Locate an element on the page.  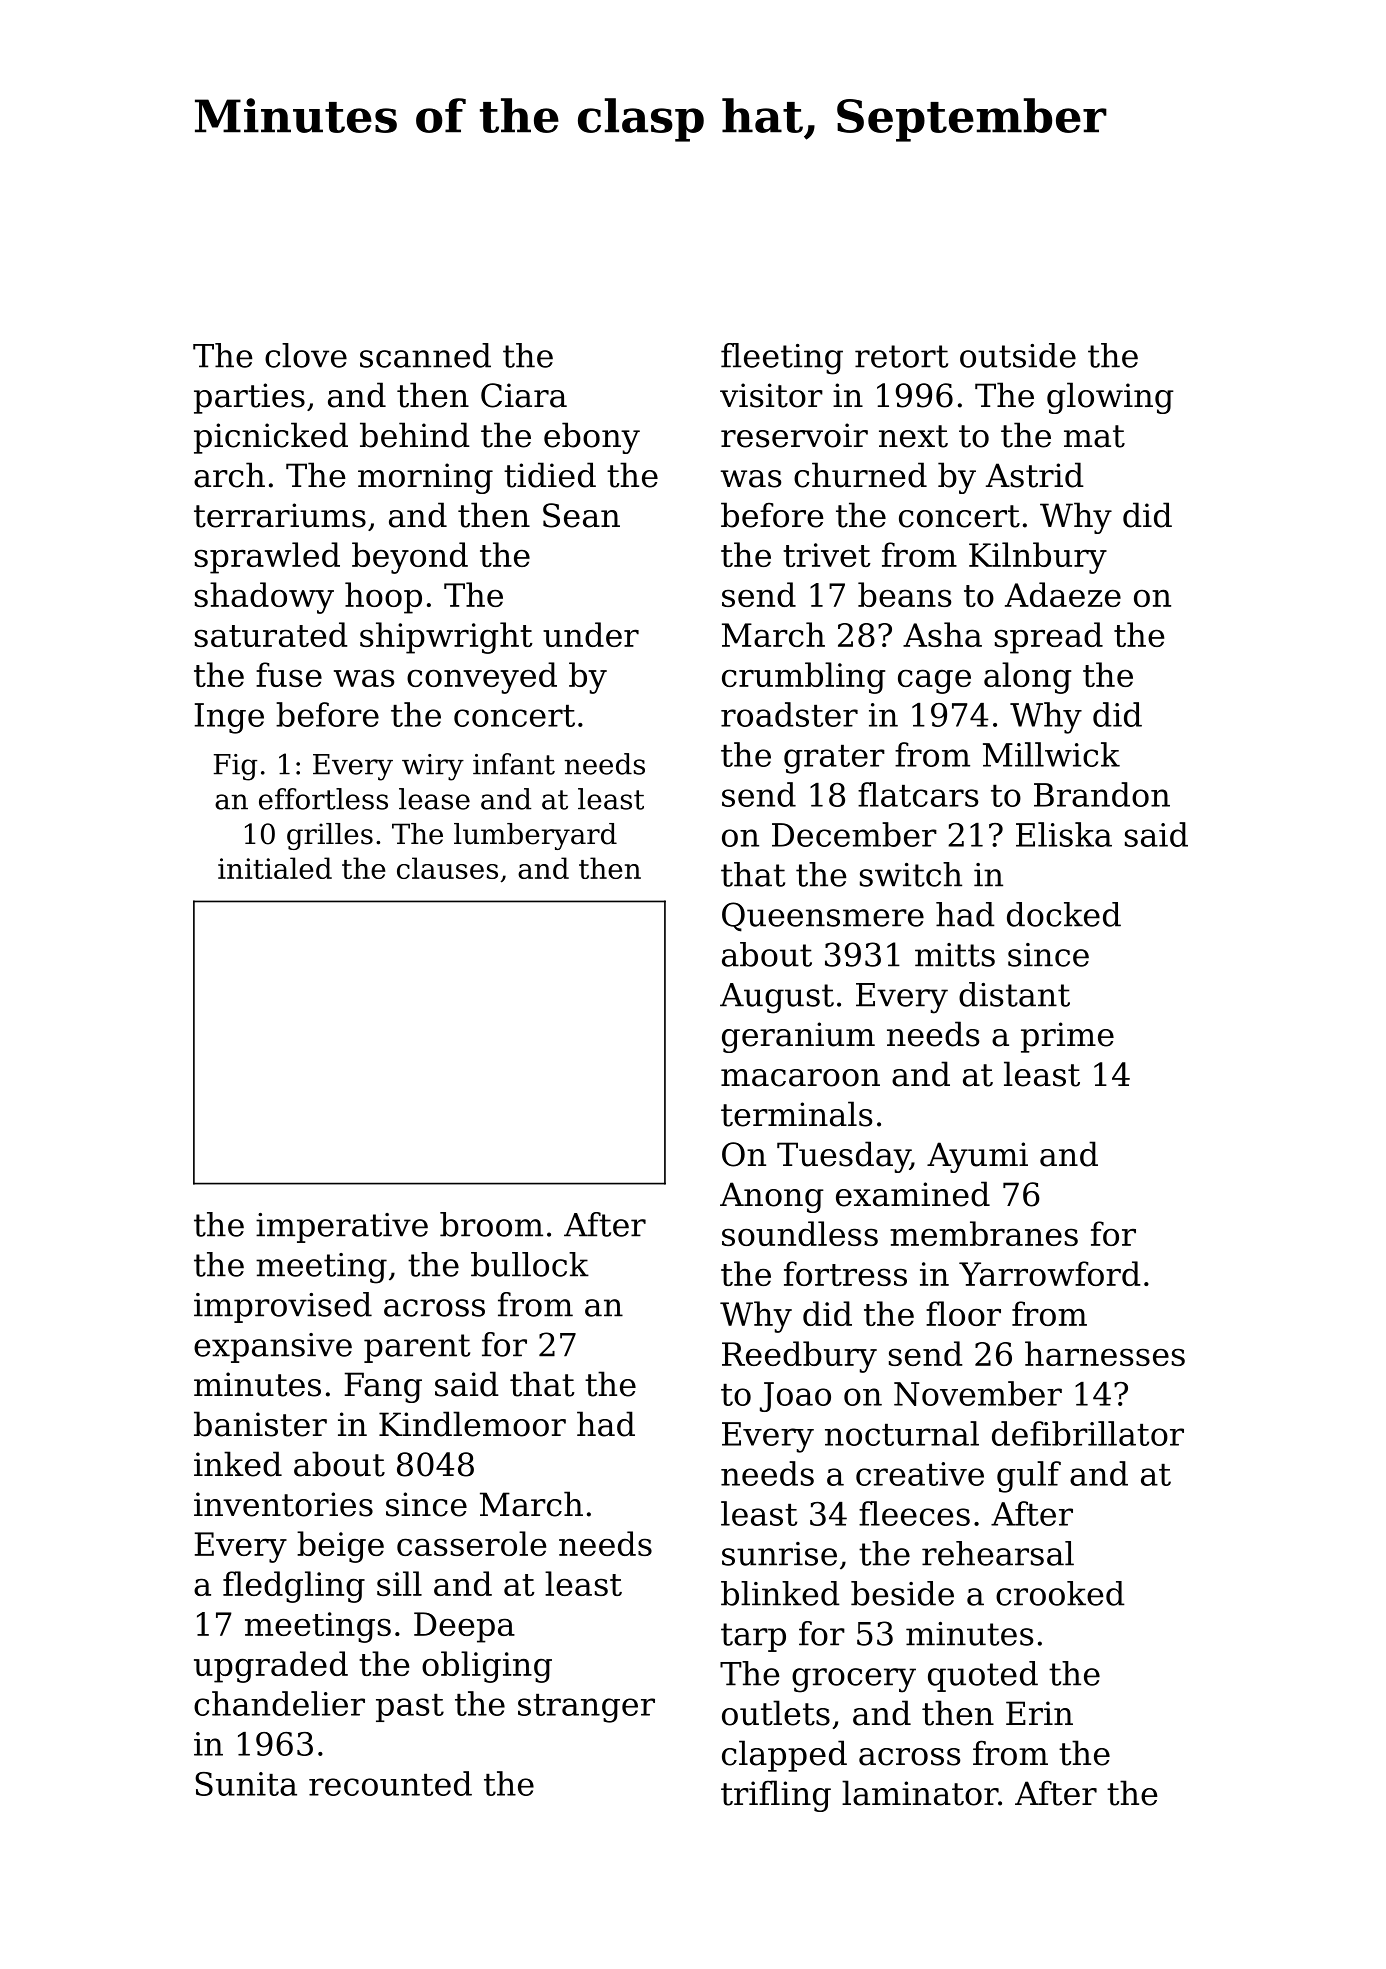
defibrillator is located at coordinates (1088, 1433).
